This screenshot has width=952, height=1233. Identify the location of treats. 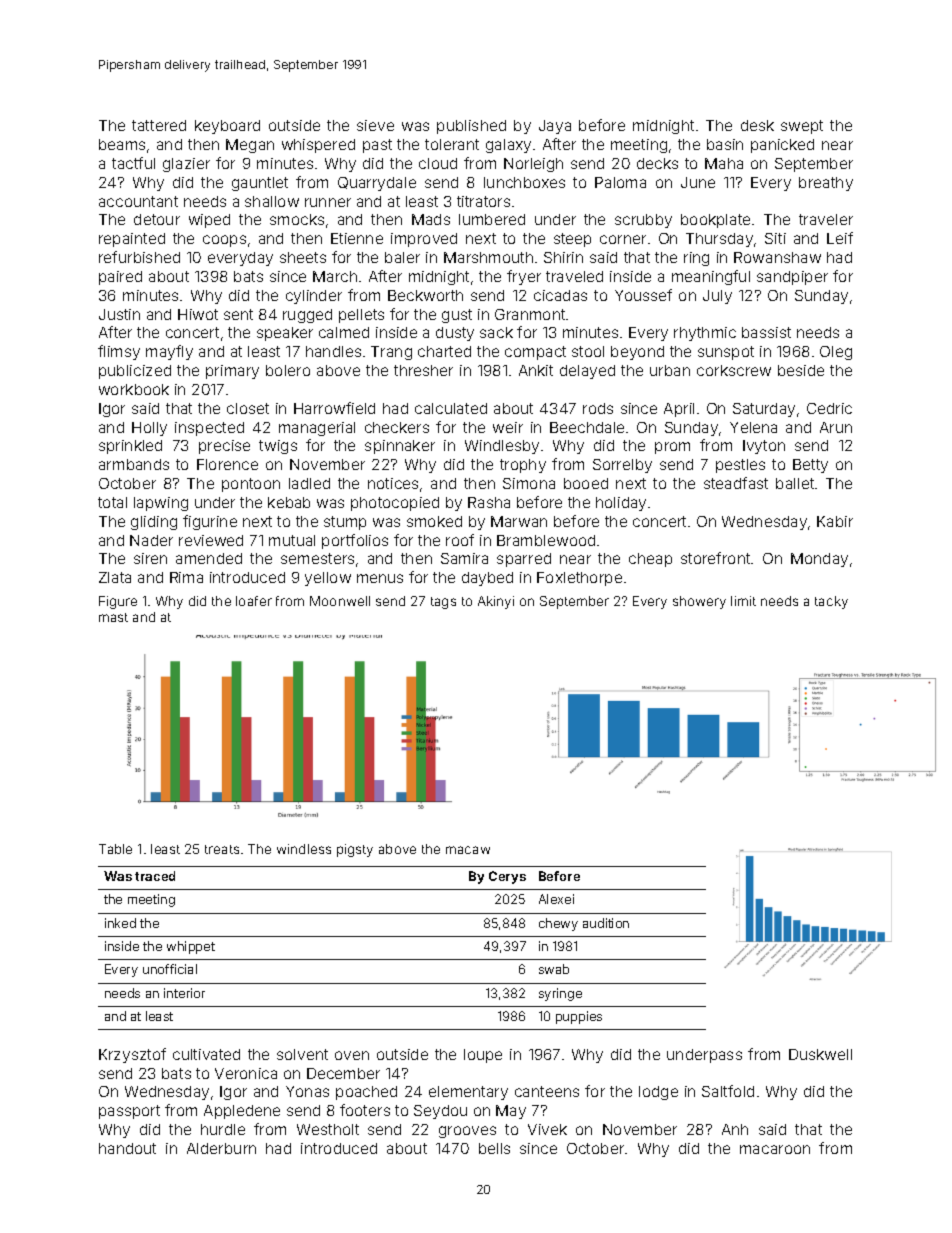
(222, 849).
